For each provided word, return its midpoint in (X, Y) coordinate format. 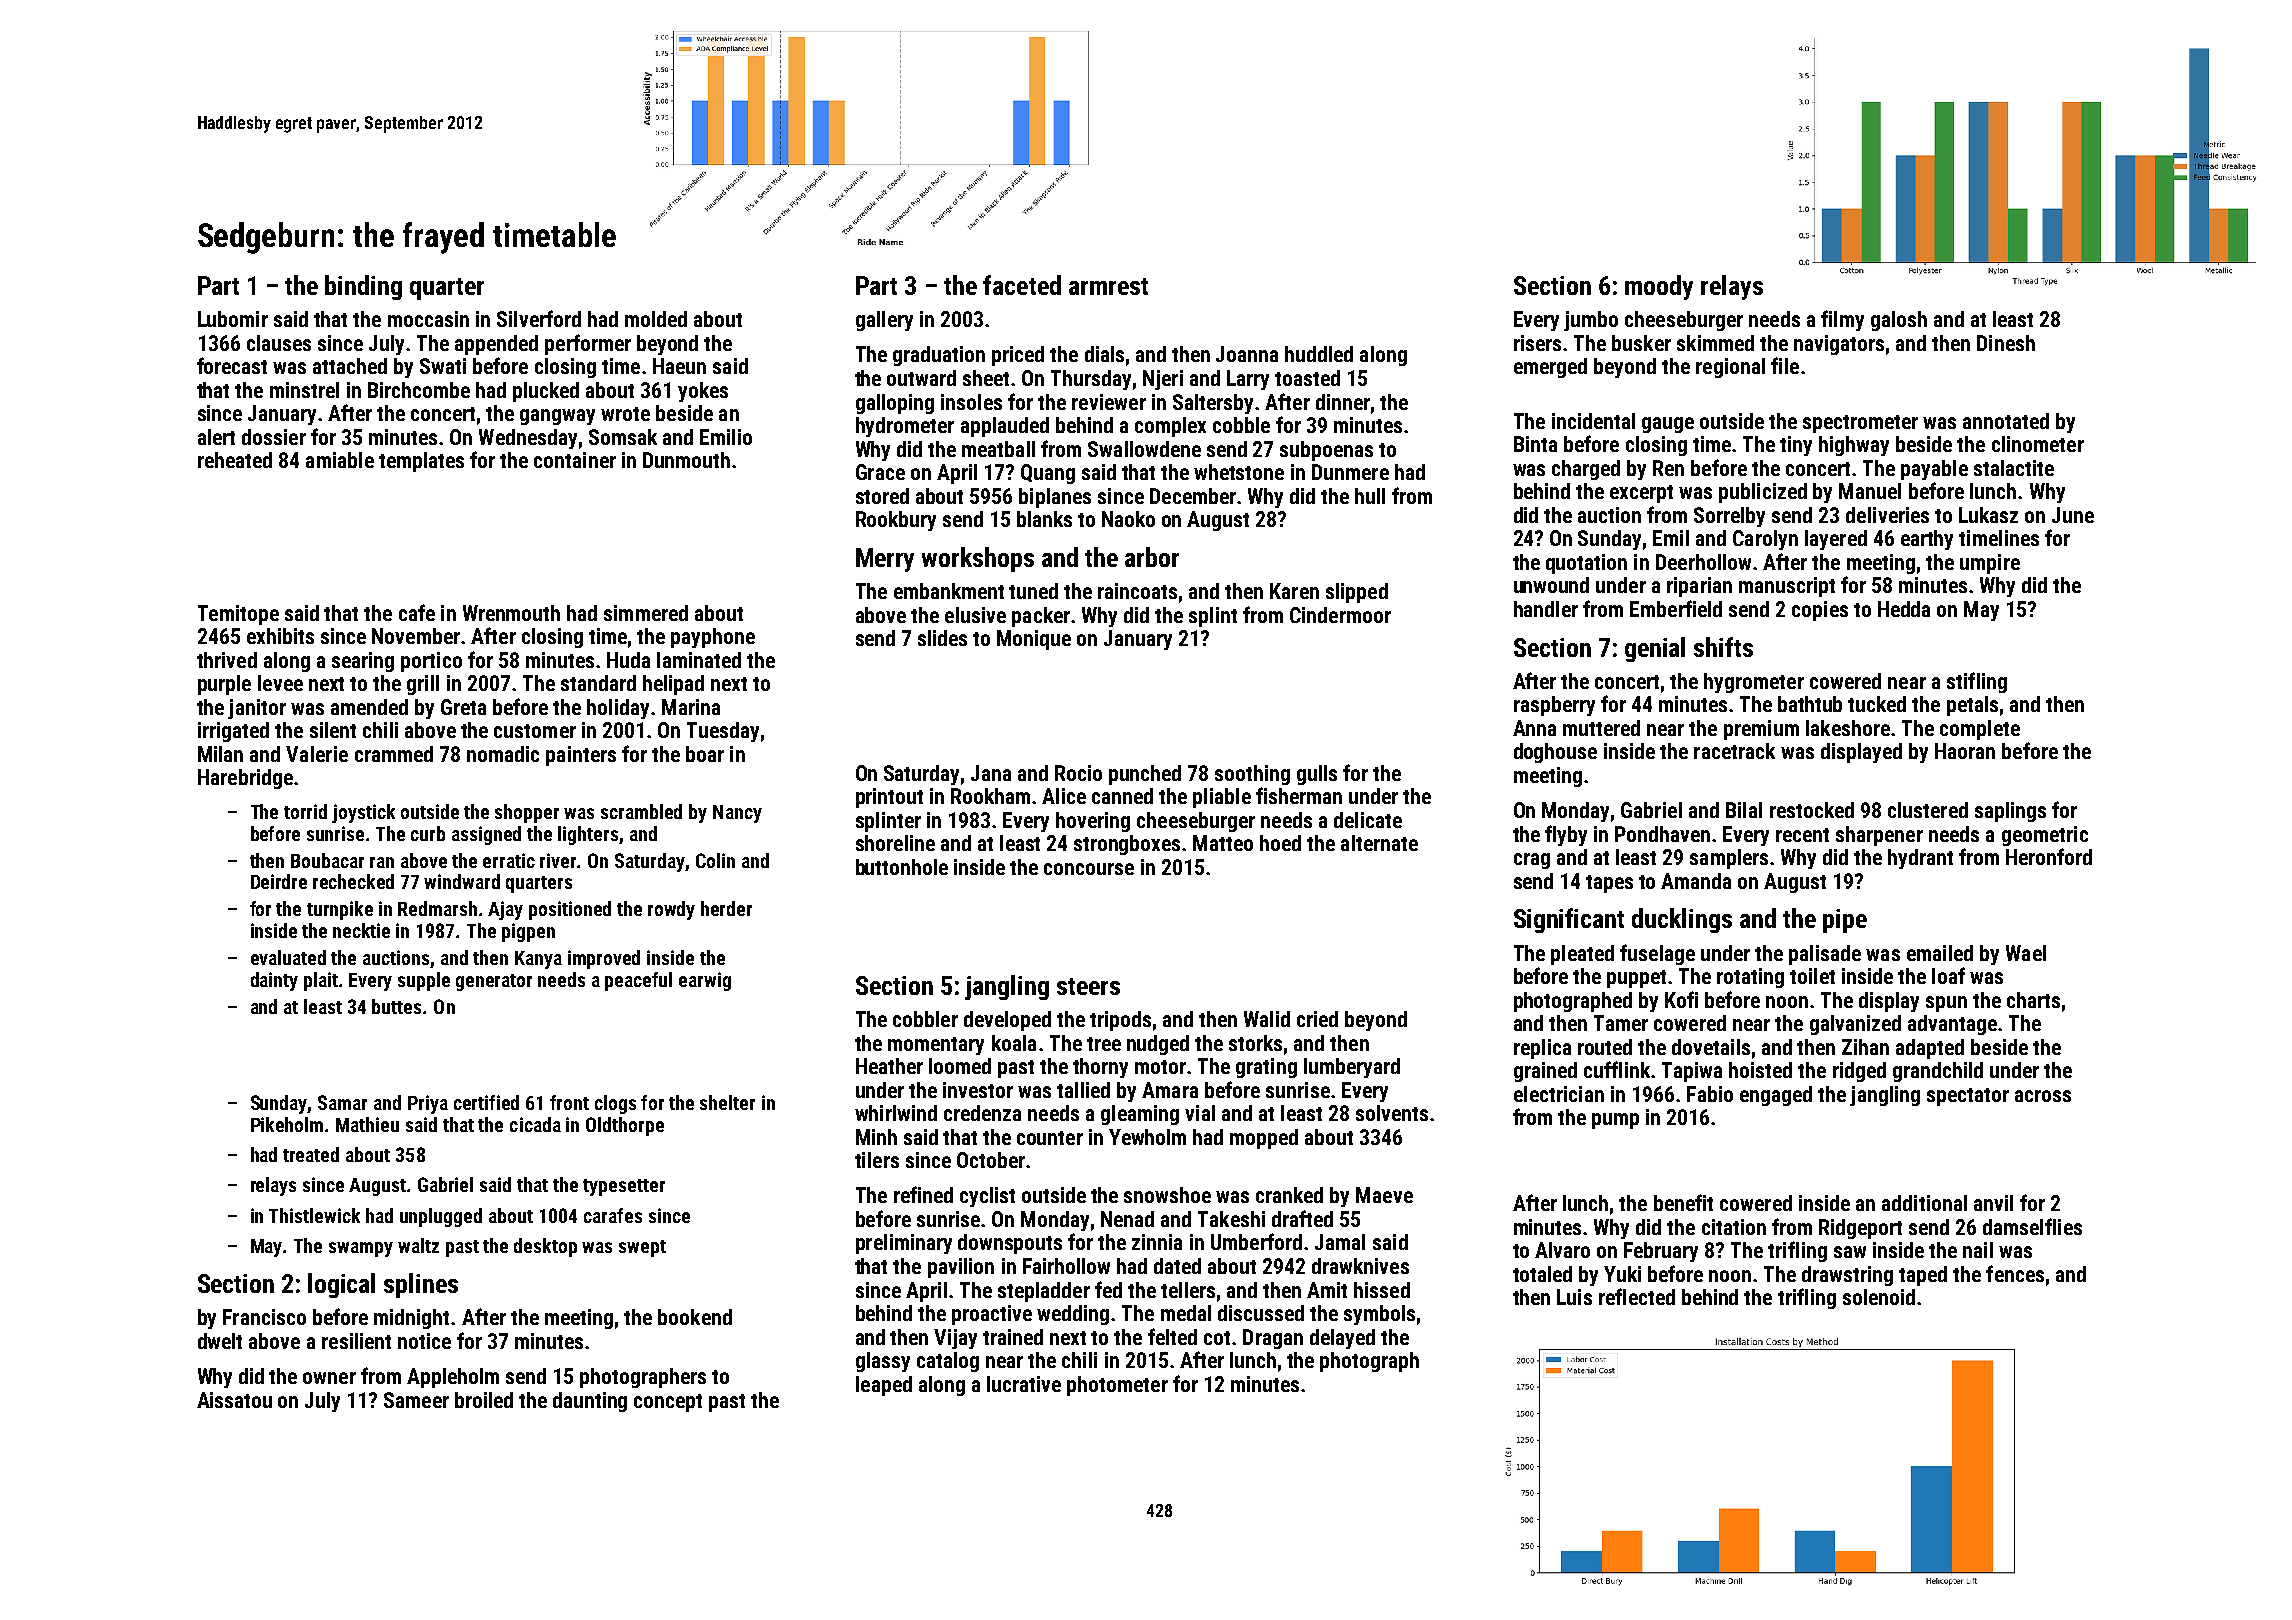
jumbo (1591, 321)
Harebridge (245, 779)
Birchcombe (419, 390)
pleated (1582, 955)
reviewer (1109, 402)
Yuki (1622, 1274)
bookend (695, 1317)
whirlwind (896, 1113)
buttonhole (902, 867)
